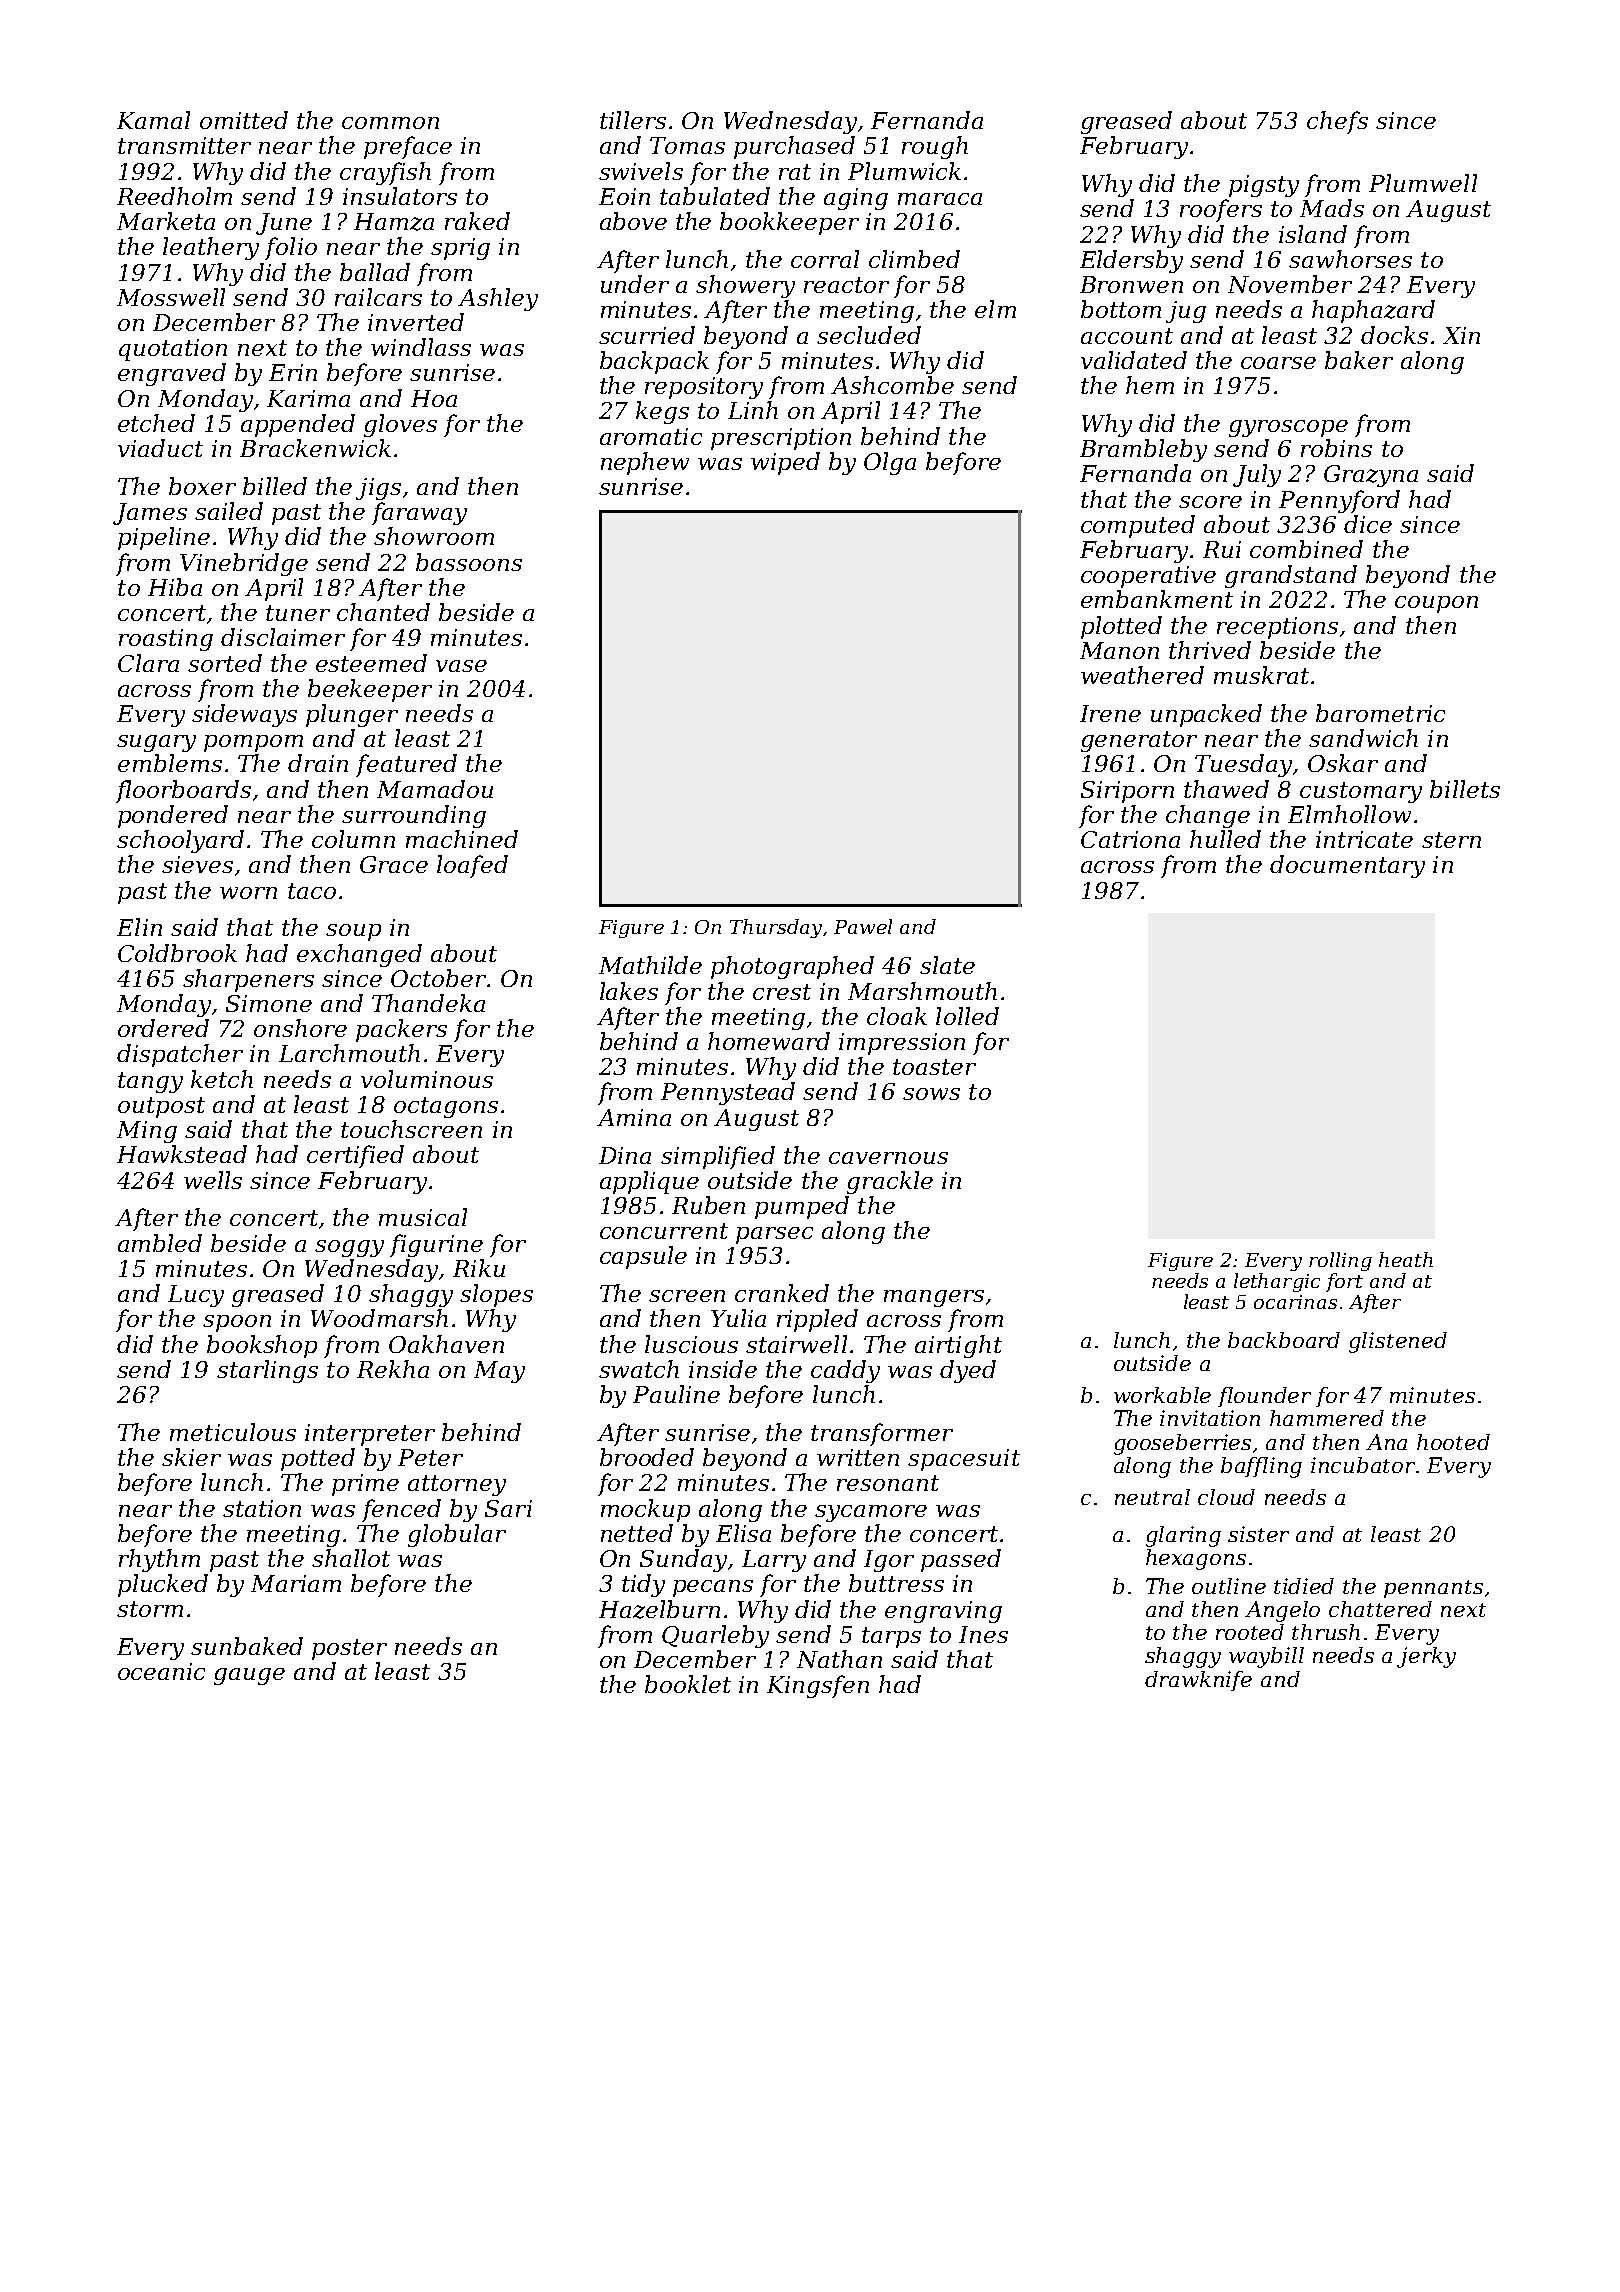  I want to click on Xin, so click(1461, 335).
